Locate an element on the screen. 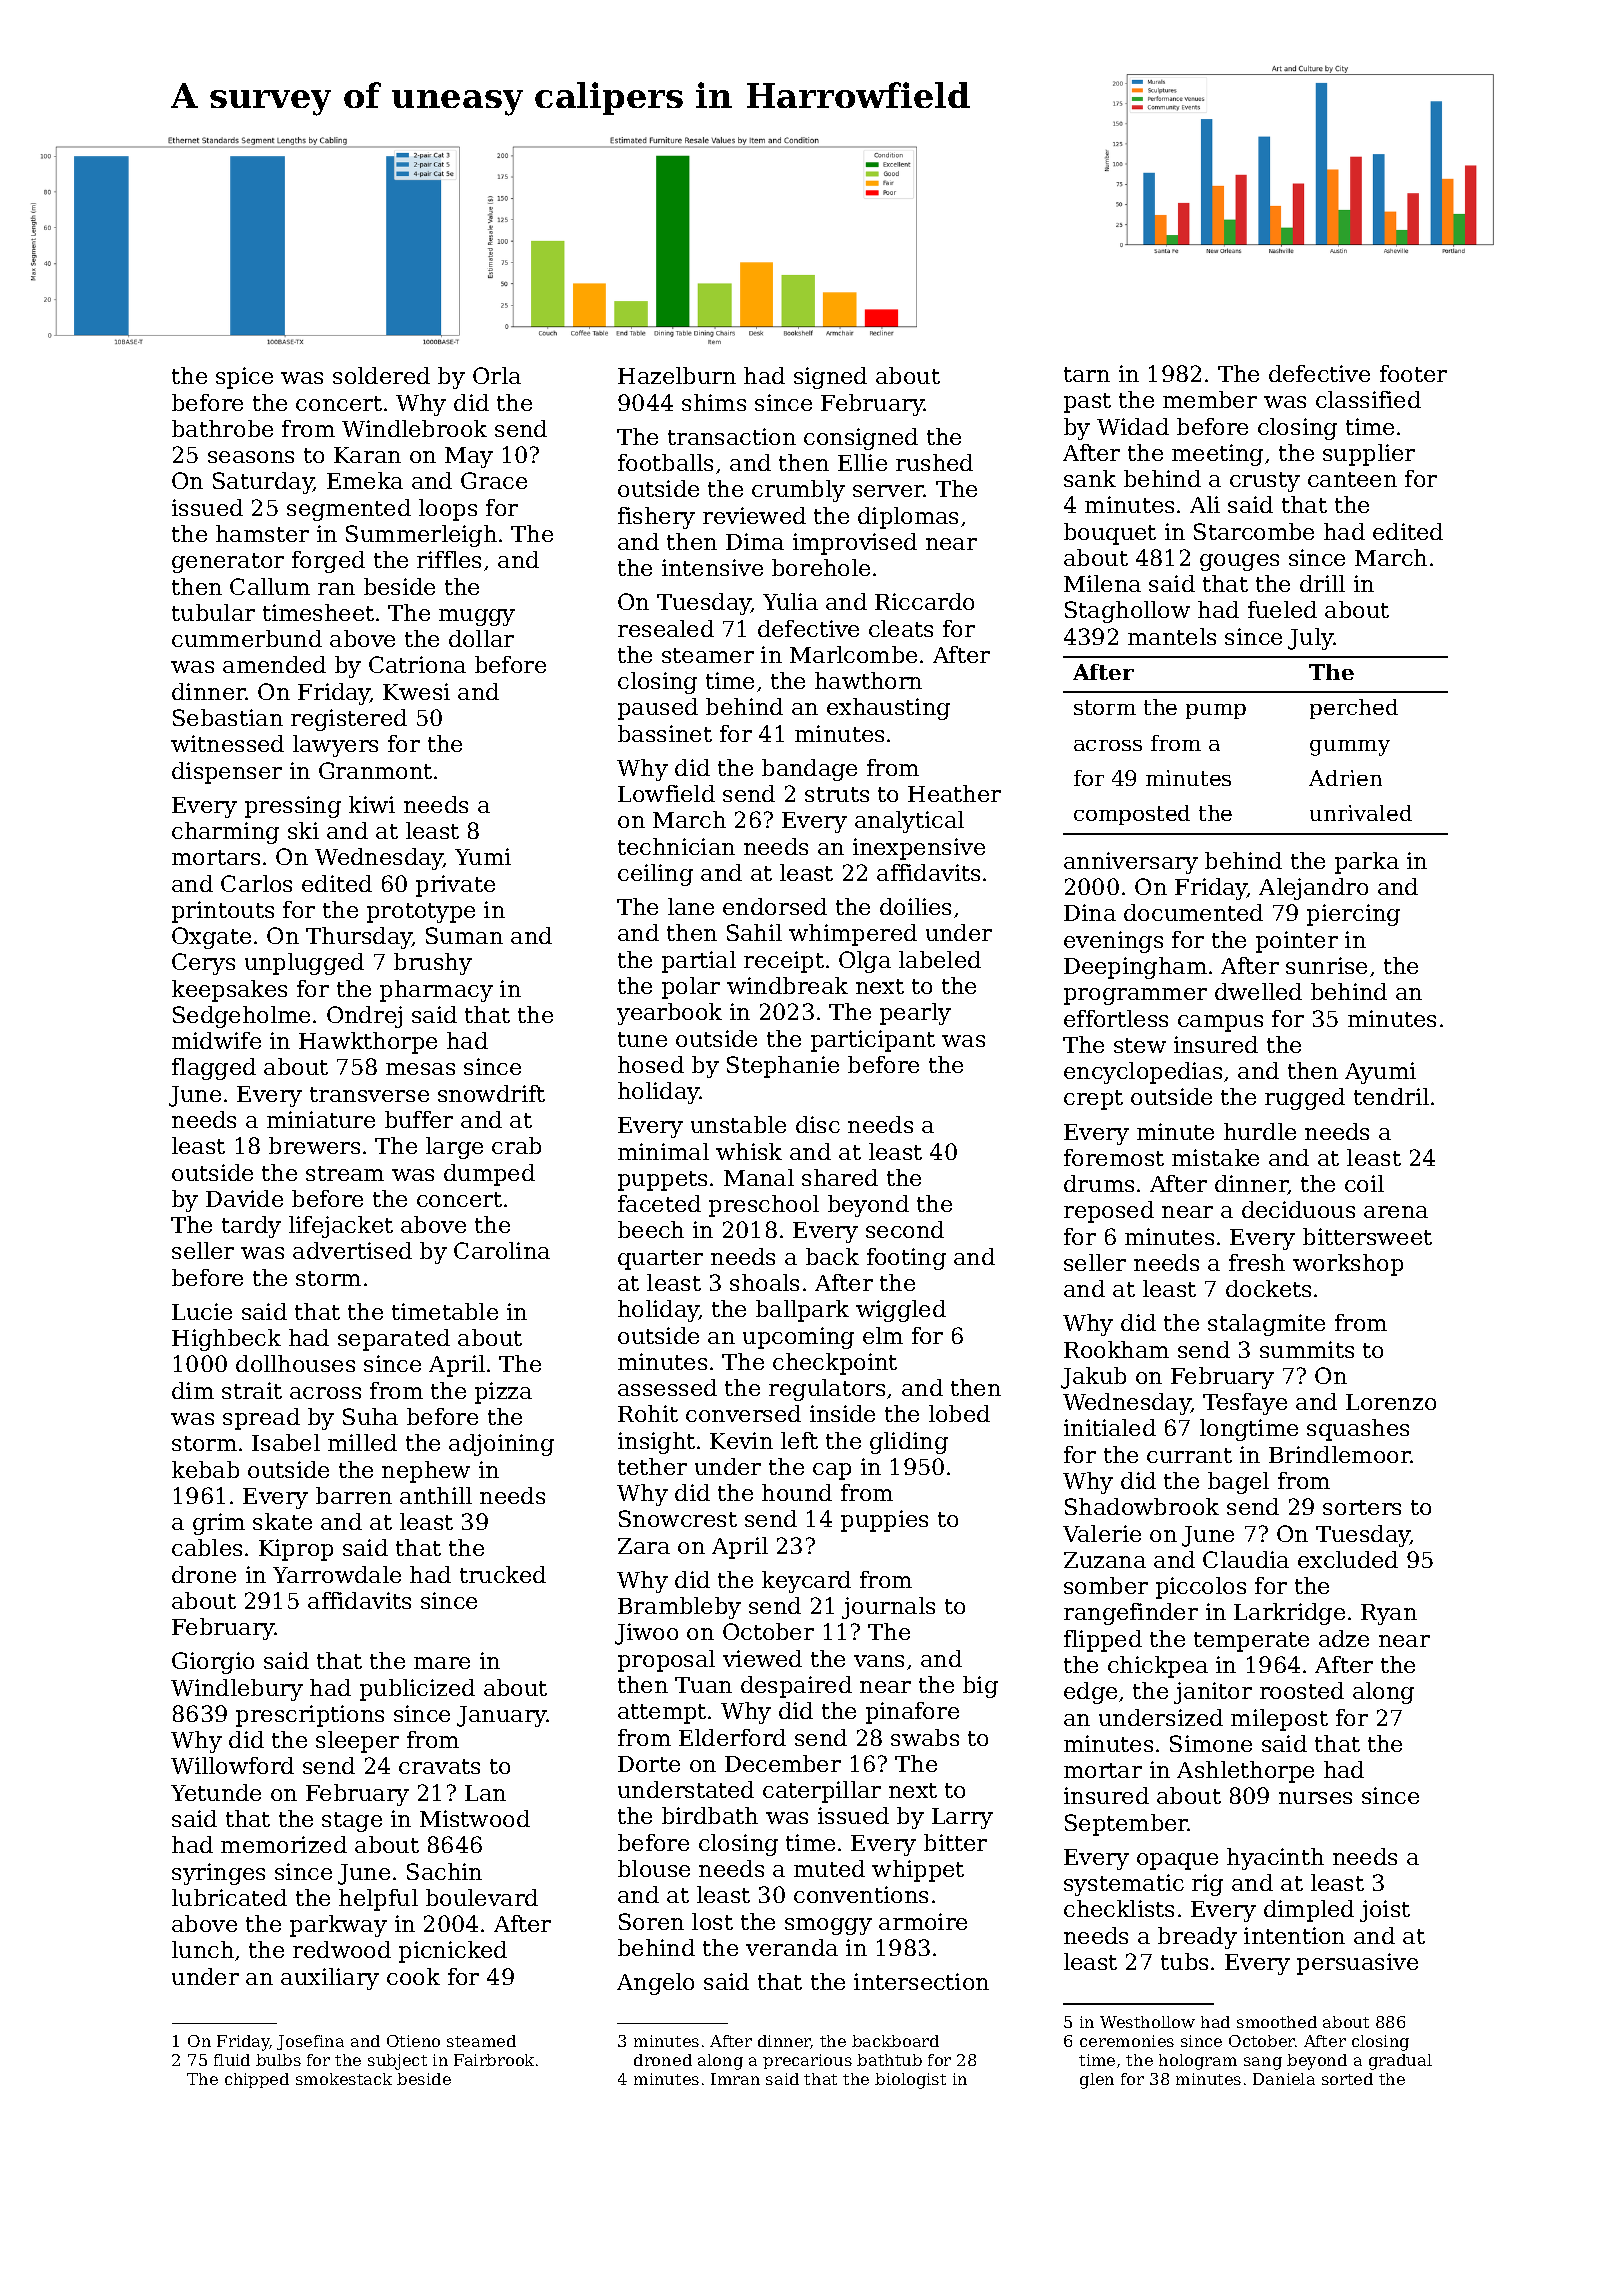  reposed is located at coordinates (1109, 1212).
